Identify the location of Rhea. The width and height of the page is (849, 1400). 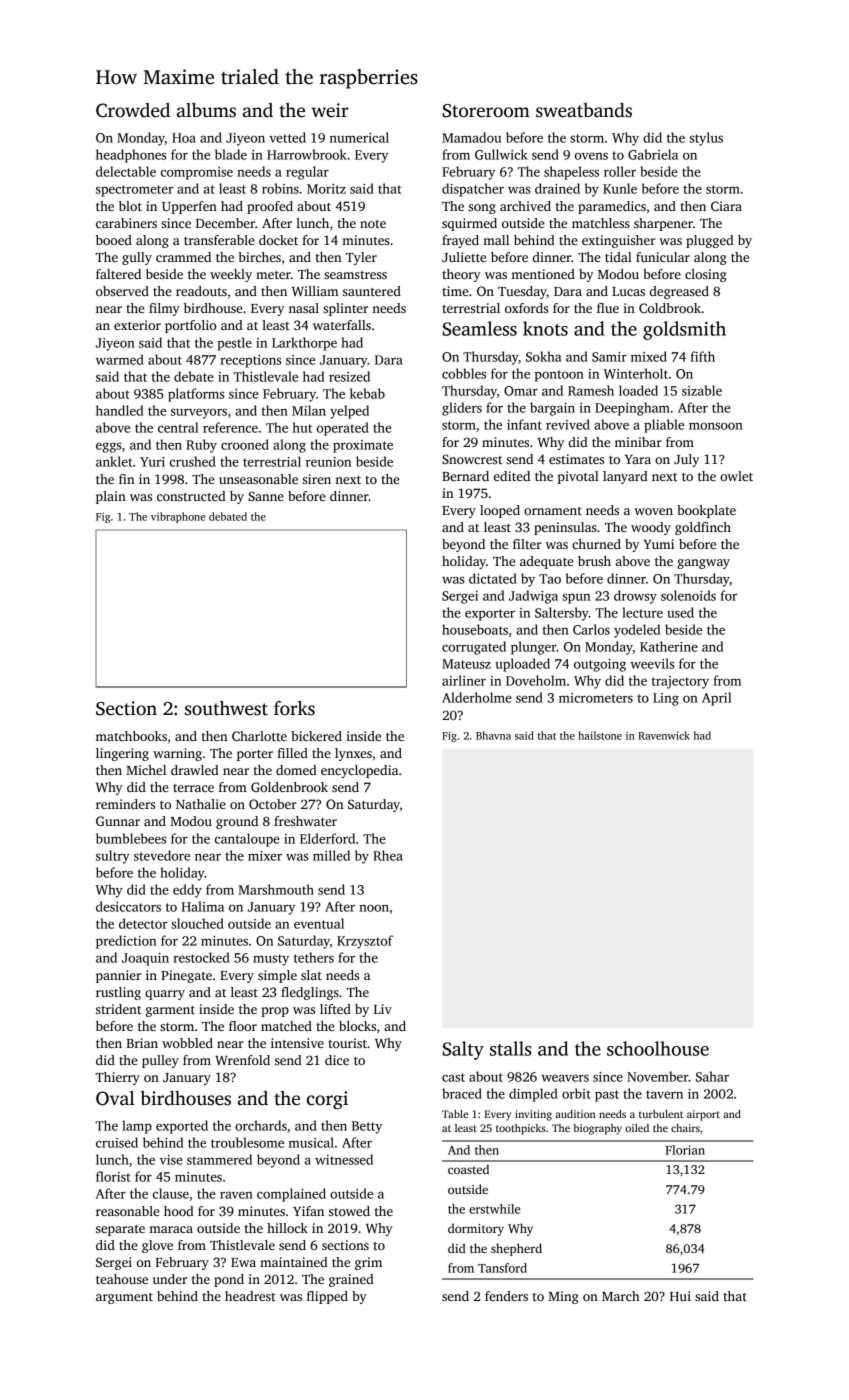
(388, 855).
